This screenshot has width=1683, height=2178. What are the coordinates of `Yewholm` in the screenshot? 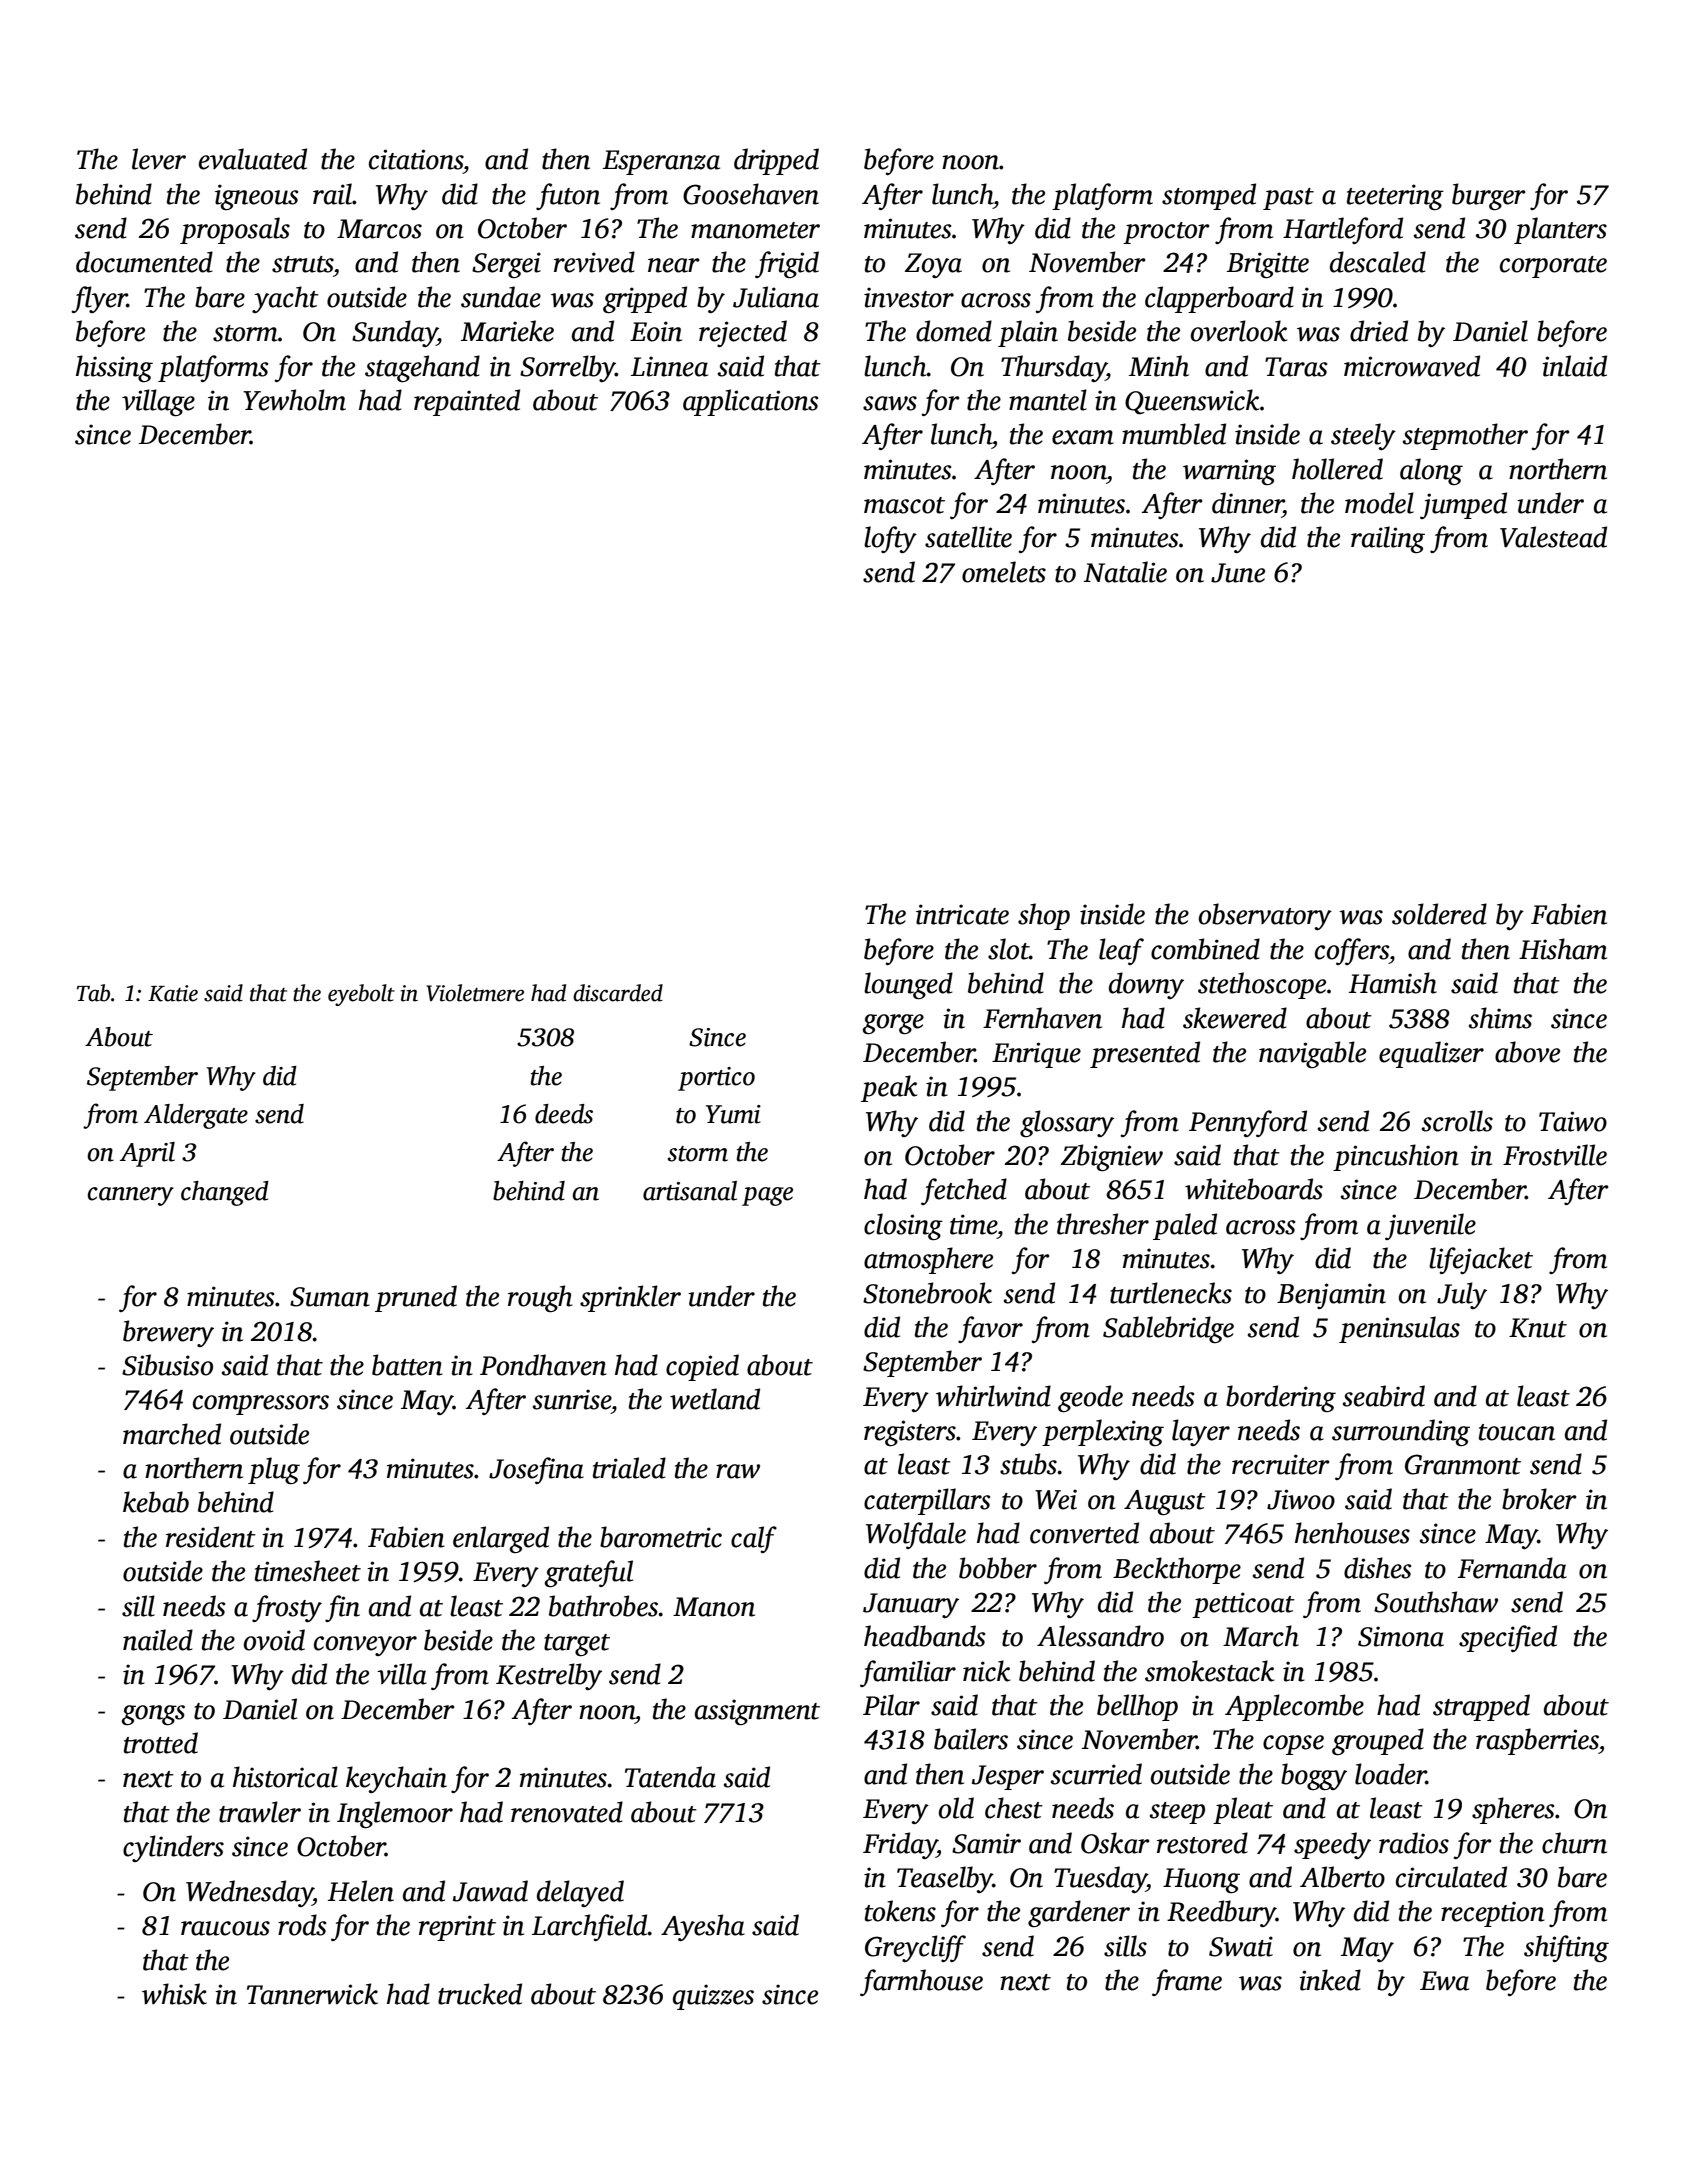 It's located at (294, 400).
